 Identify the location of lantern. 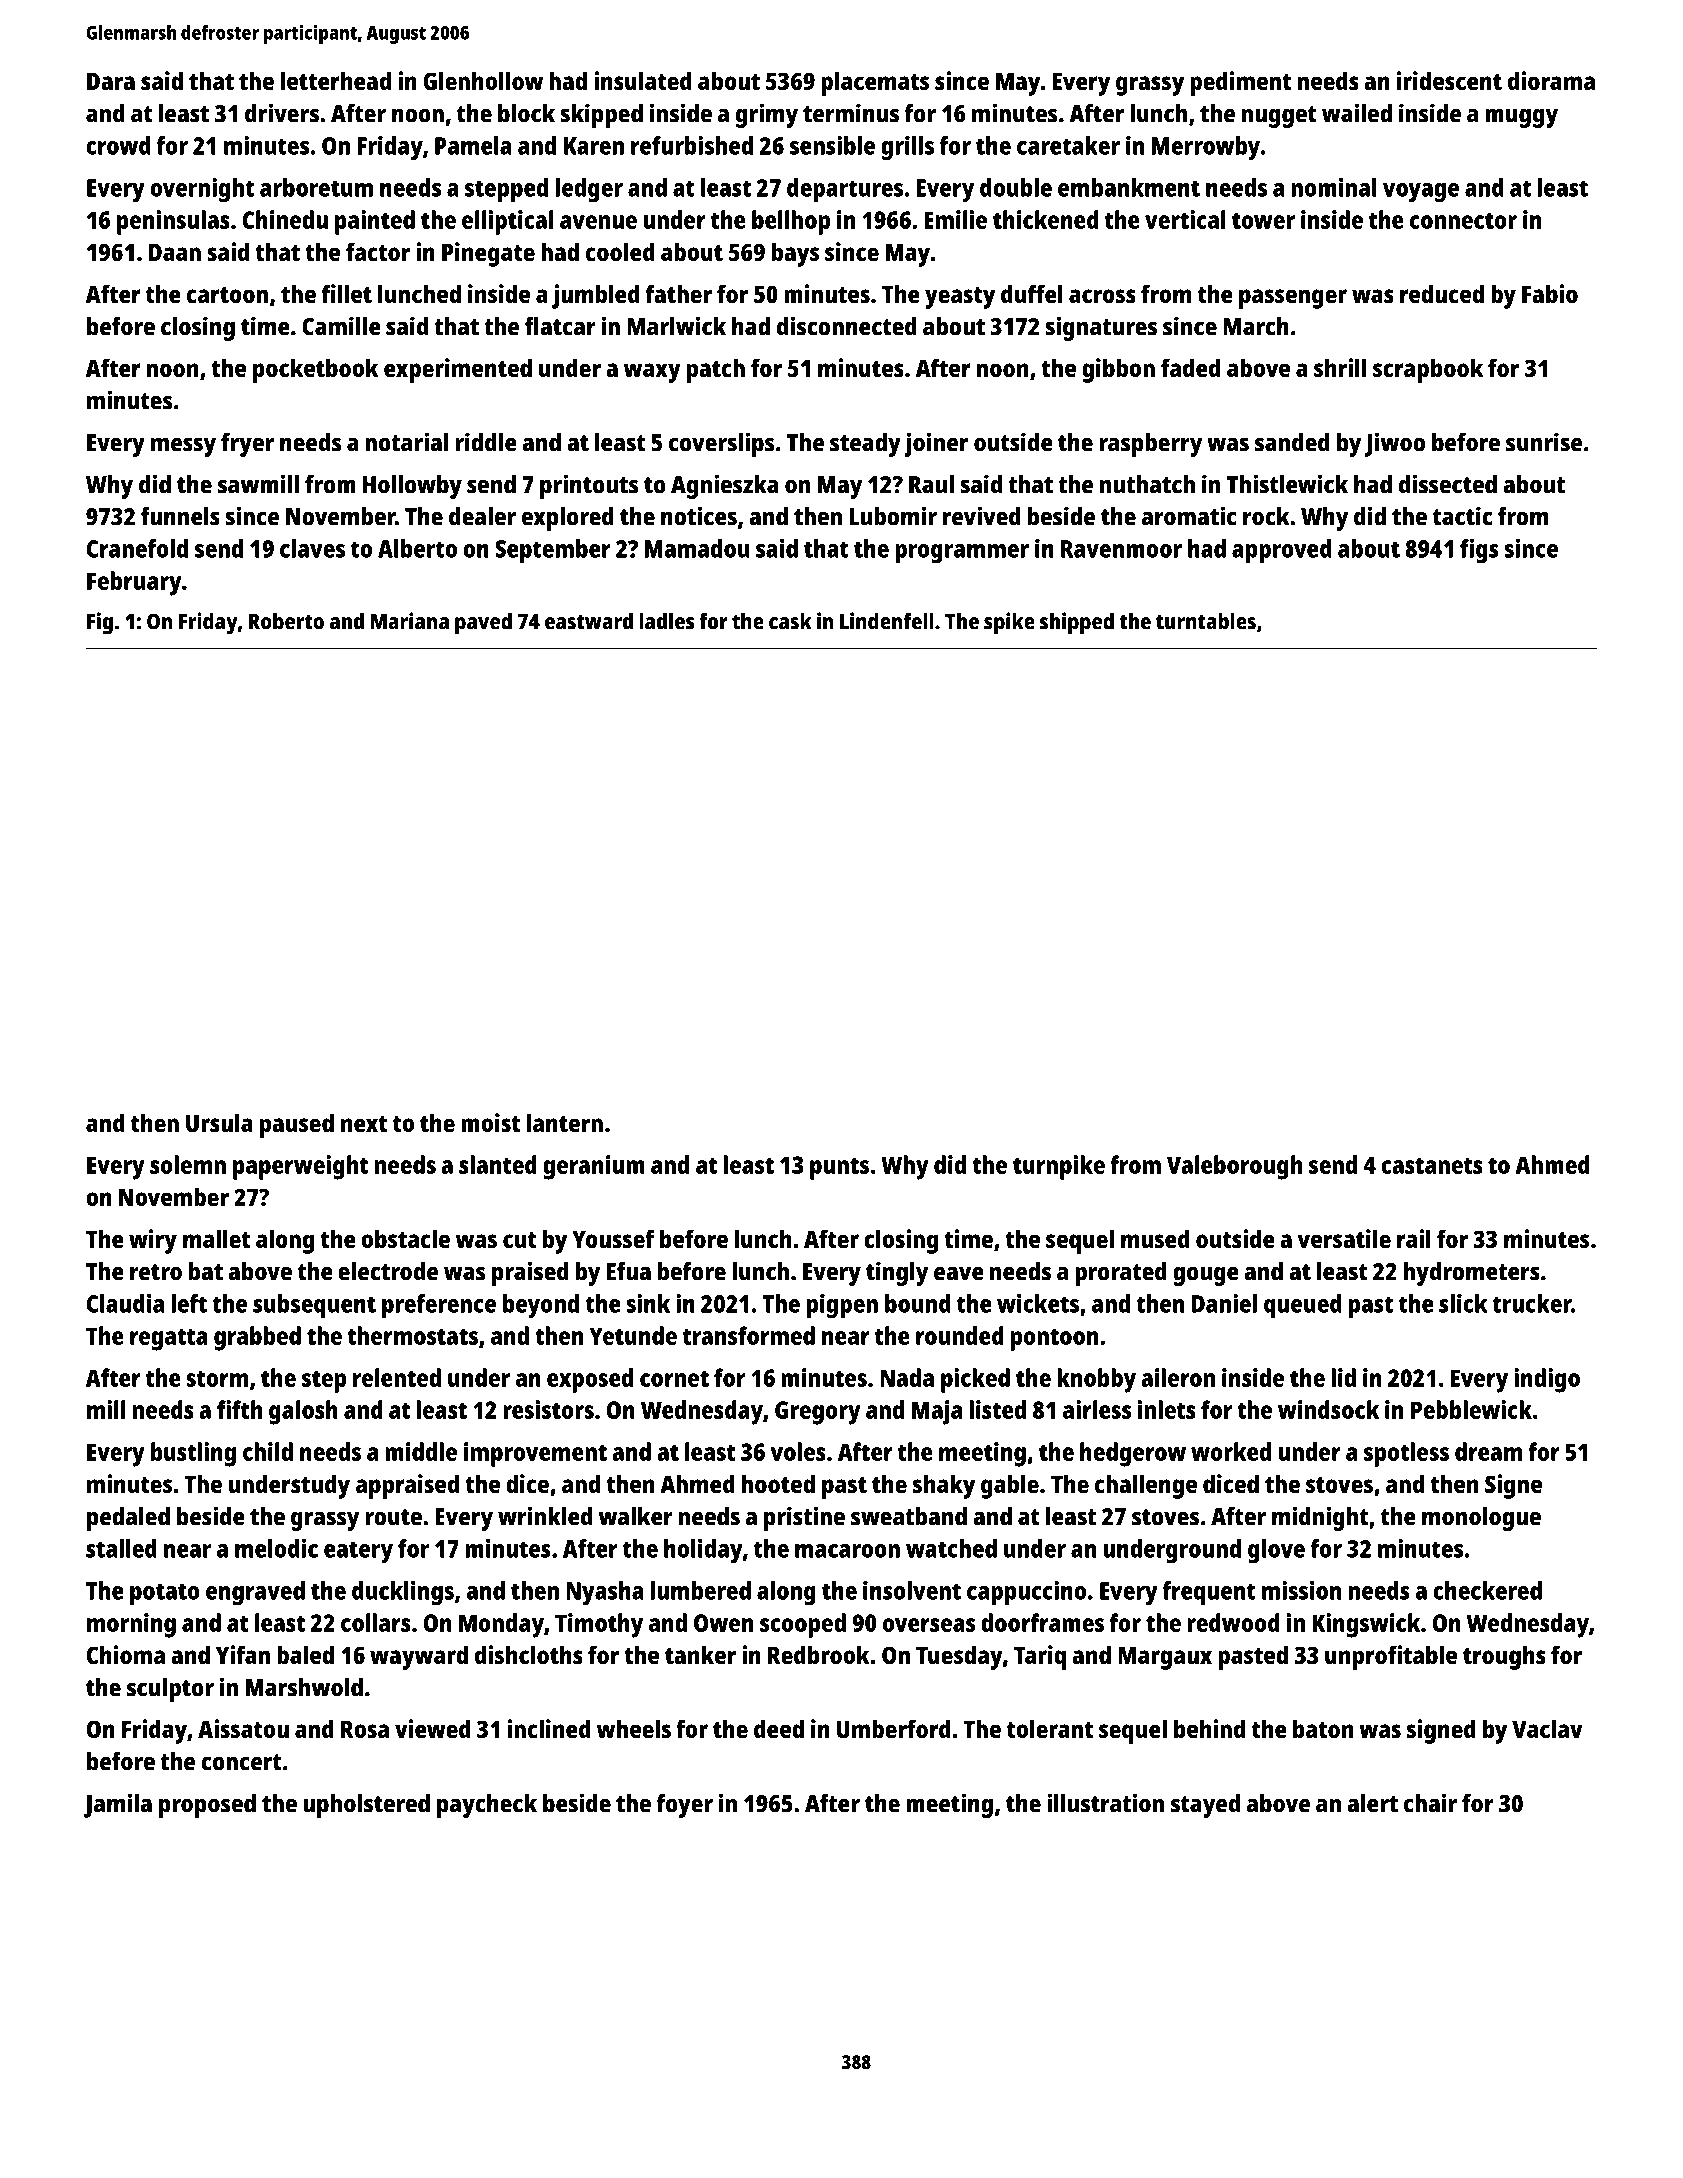
(565, 1122).
